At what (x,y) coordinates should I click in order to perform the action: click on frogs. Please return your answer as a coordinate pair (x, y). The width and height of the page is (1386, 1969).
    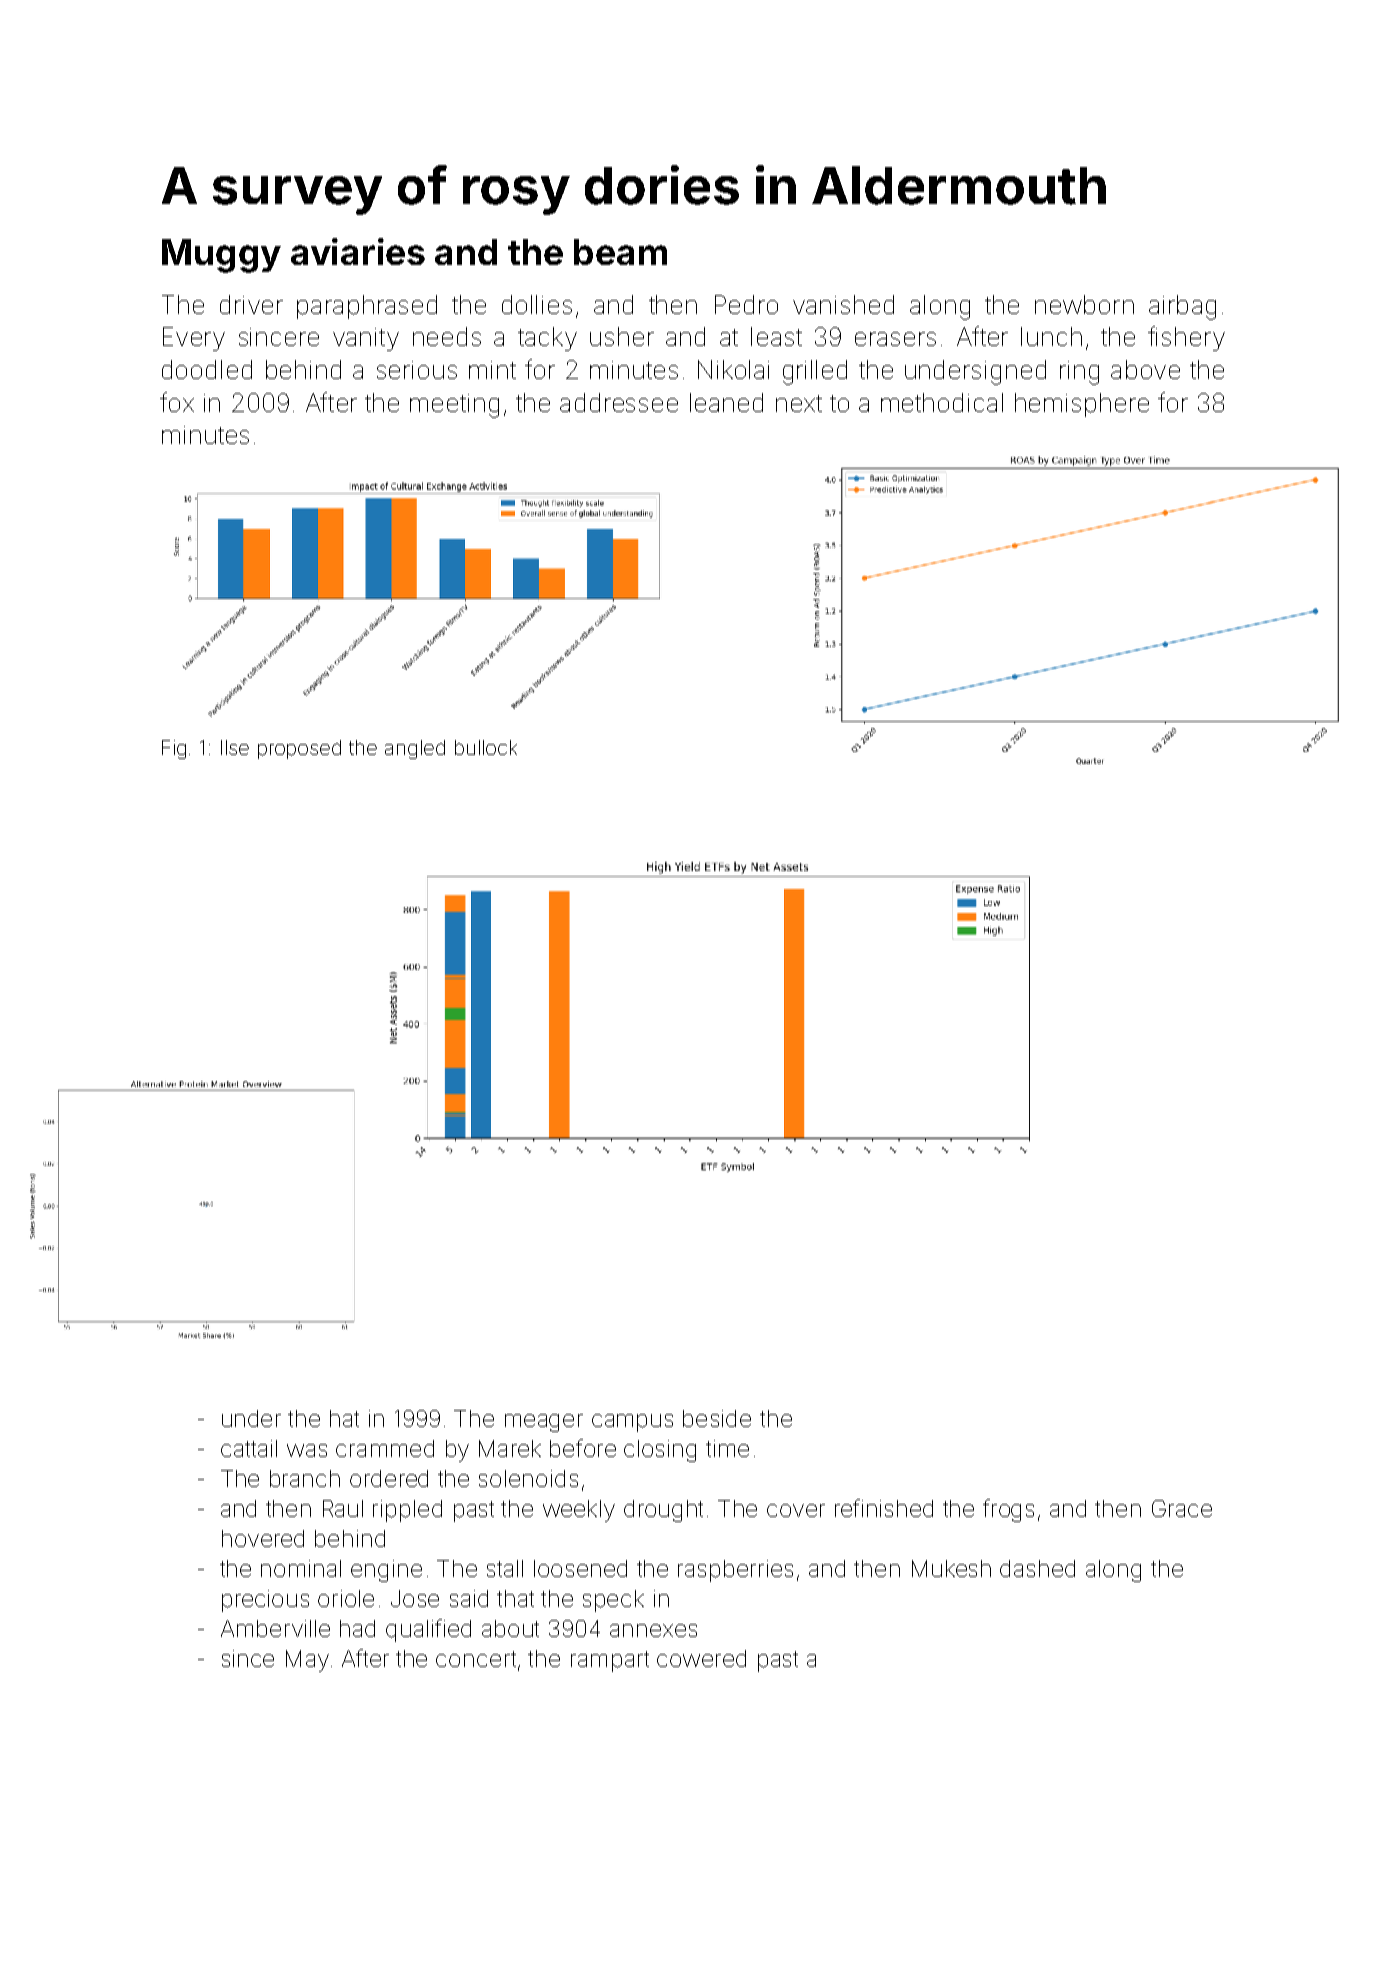
    Looking at the image, I should click on (1008, 1510).
